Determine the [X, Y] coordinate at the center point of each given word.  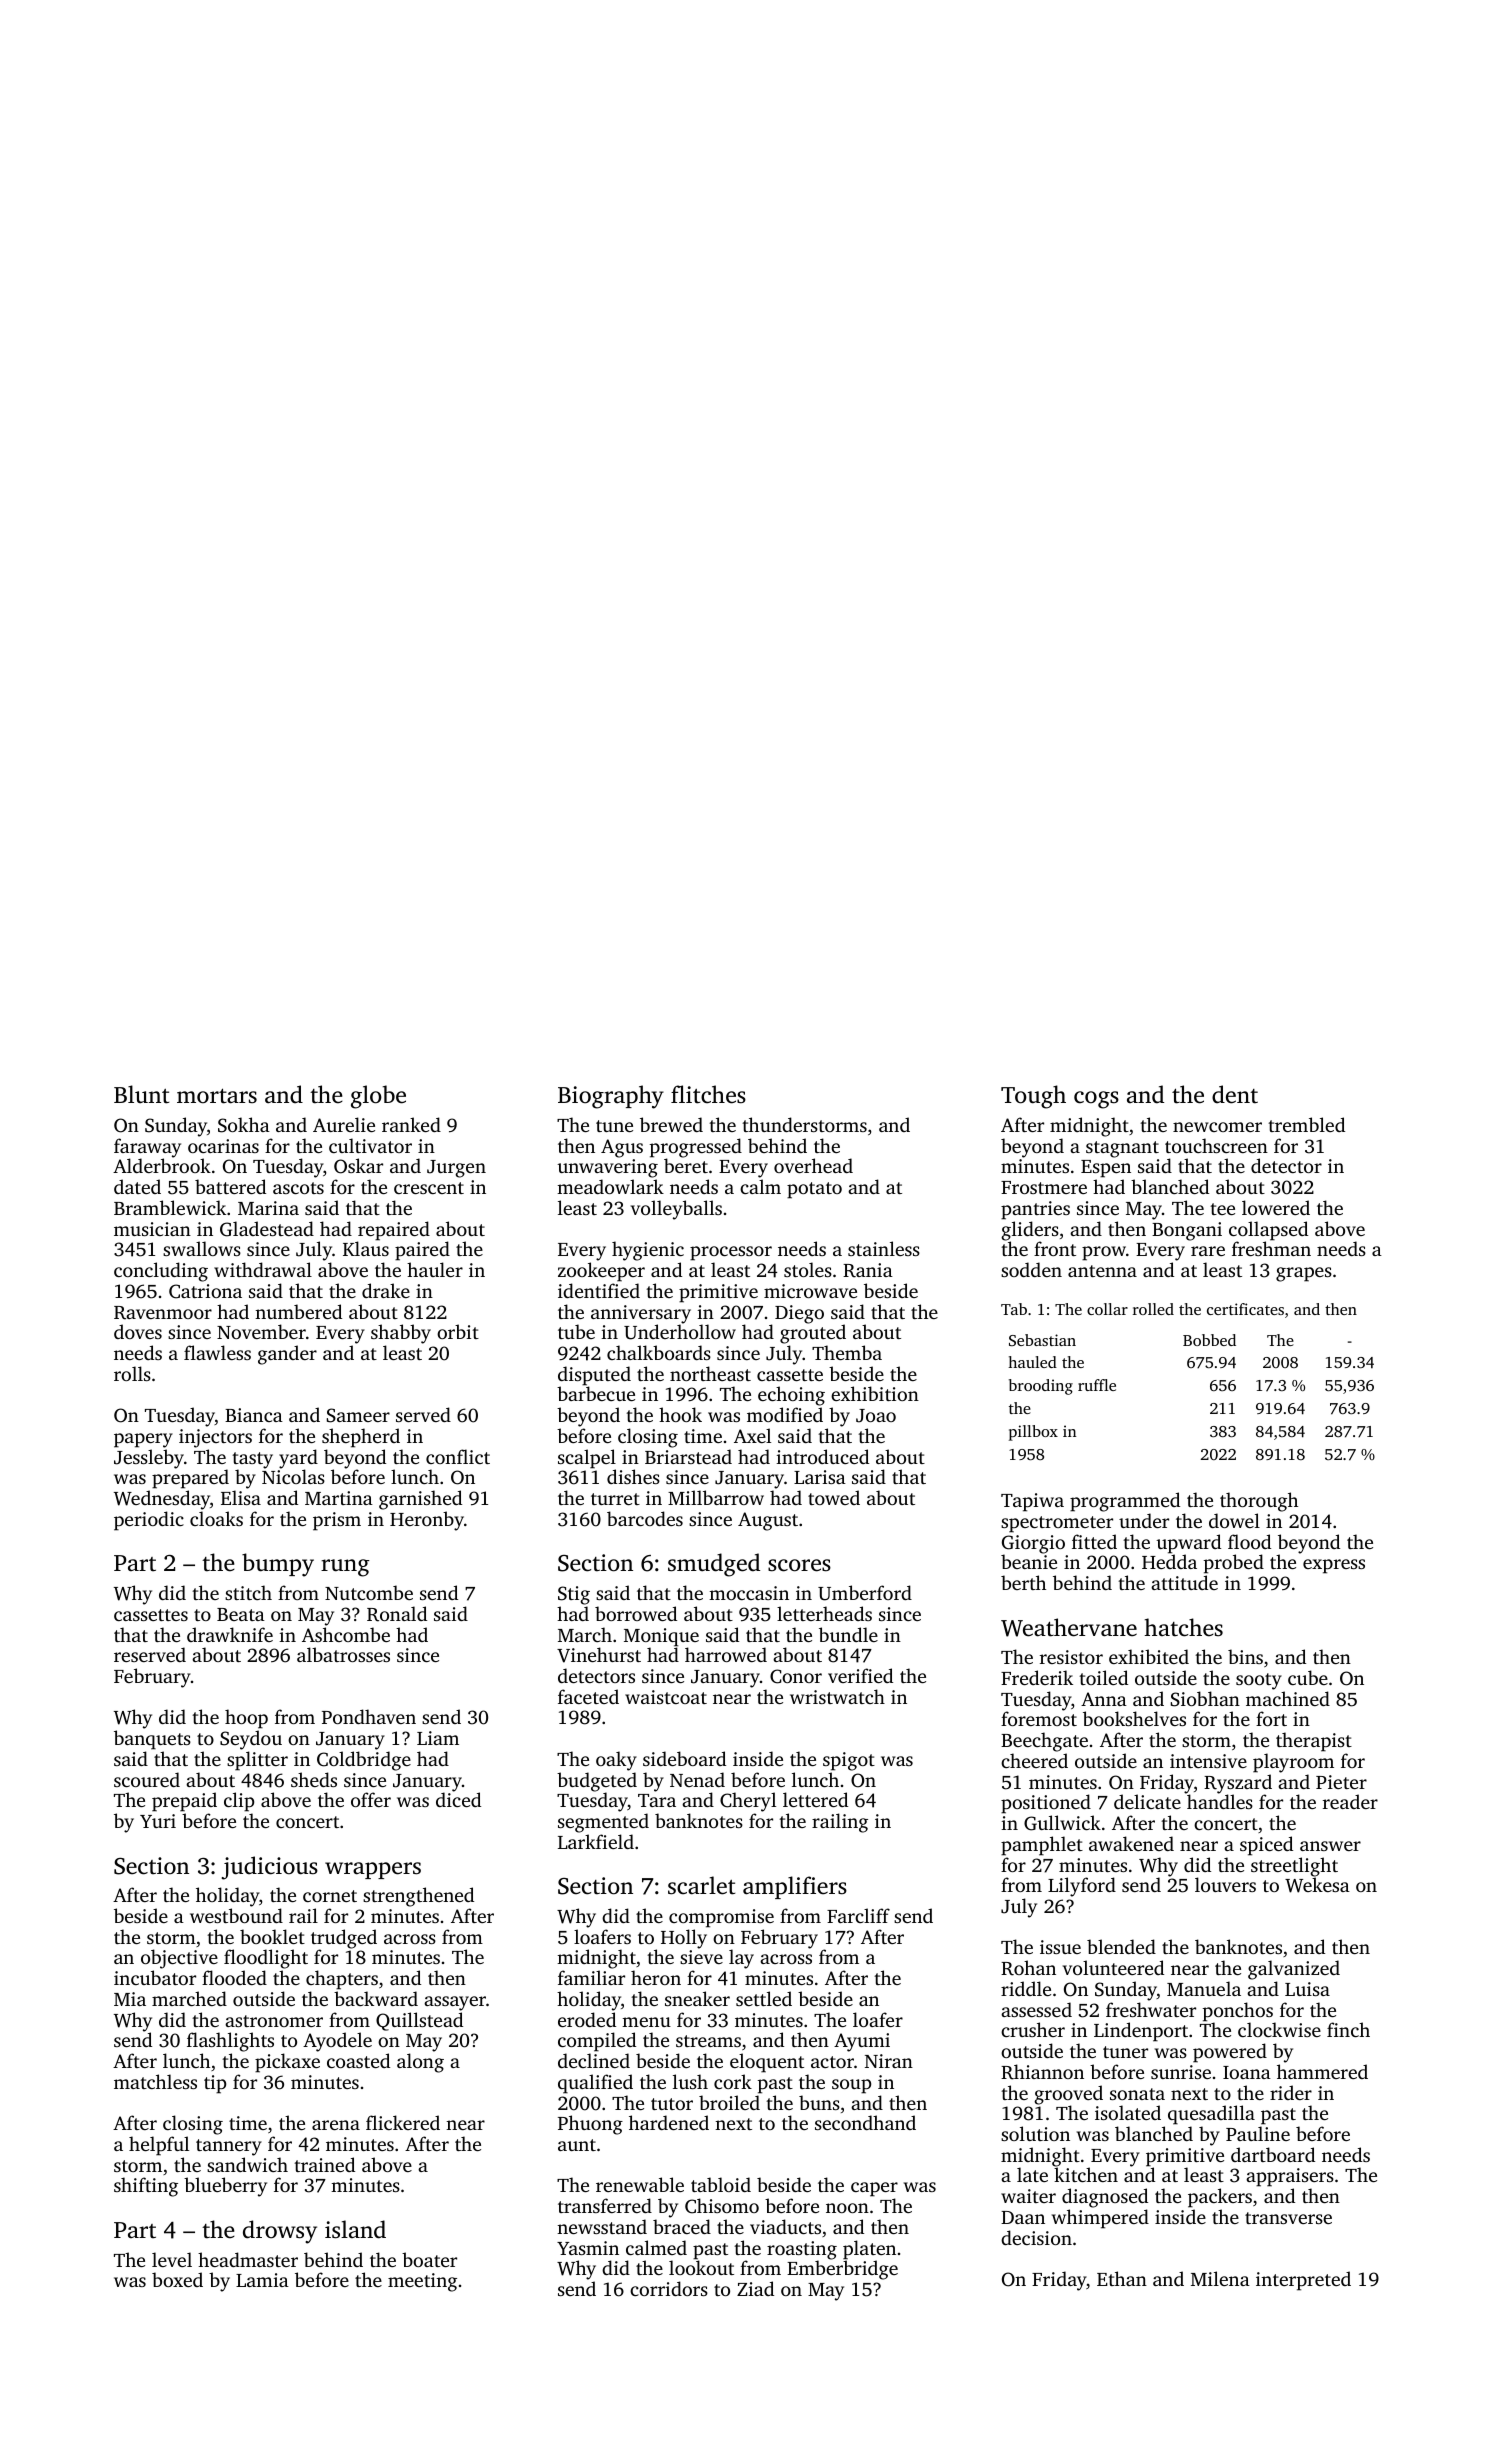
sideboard [684, 1758]
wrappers [373, 1870]
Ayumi [862, 2042]
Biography [611, 1097]
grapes [1304, 1274]
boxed [177, 2279]
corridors [669, 2288]
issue [1060, 1947]
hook [680, 1414]
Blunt [141, 1094]
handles [1220, 1802]
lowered [1276, 1207]
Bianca [254, 1415]
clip [239, 1802]
